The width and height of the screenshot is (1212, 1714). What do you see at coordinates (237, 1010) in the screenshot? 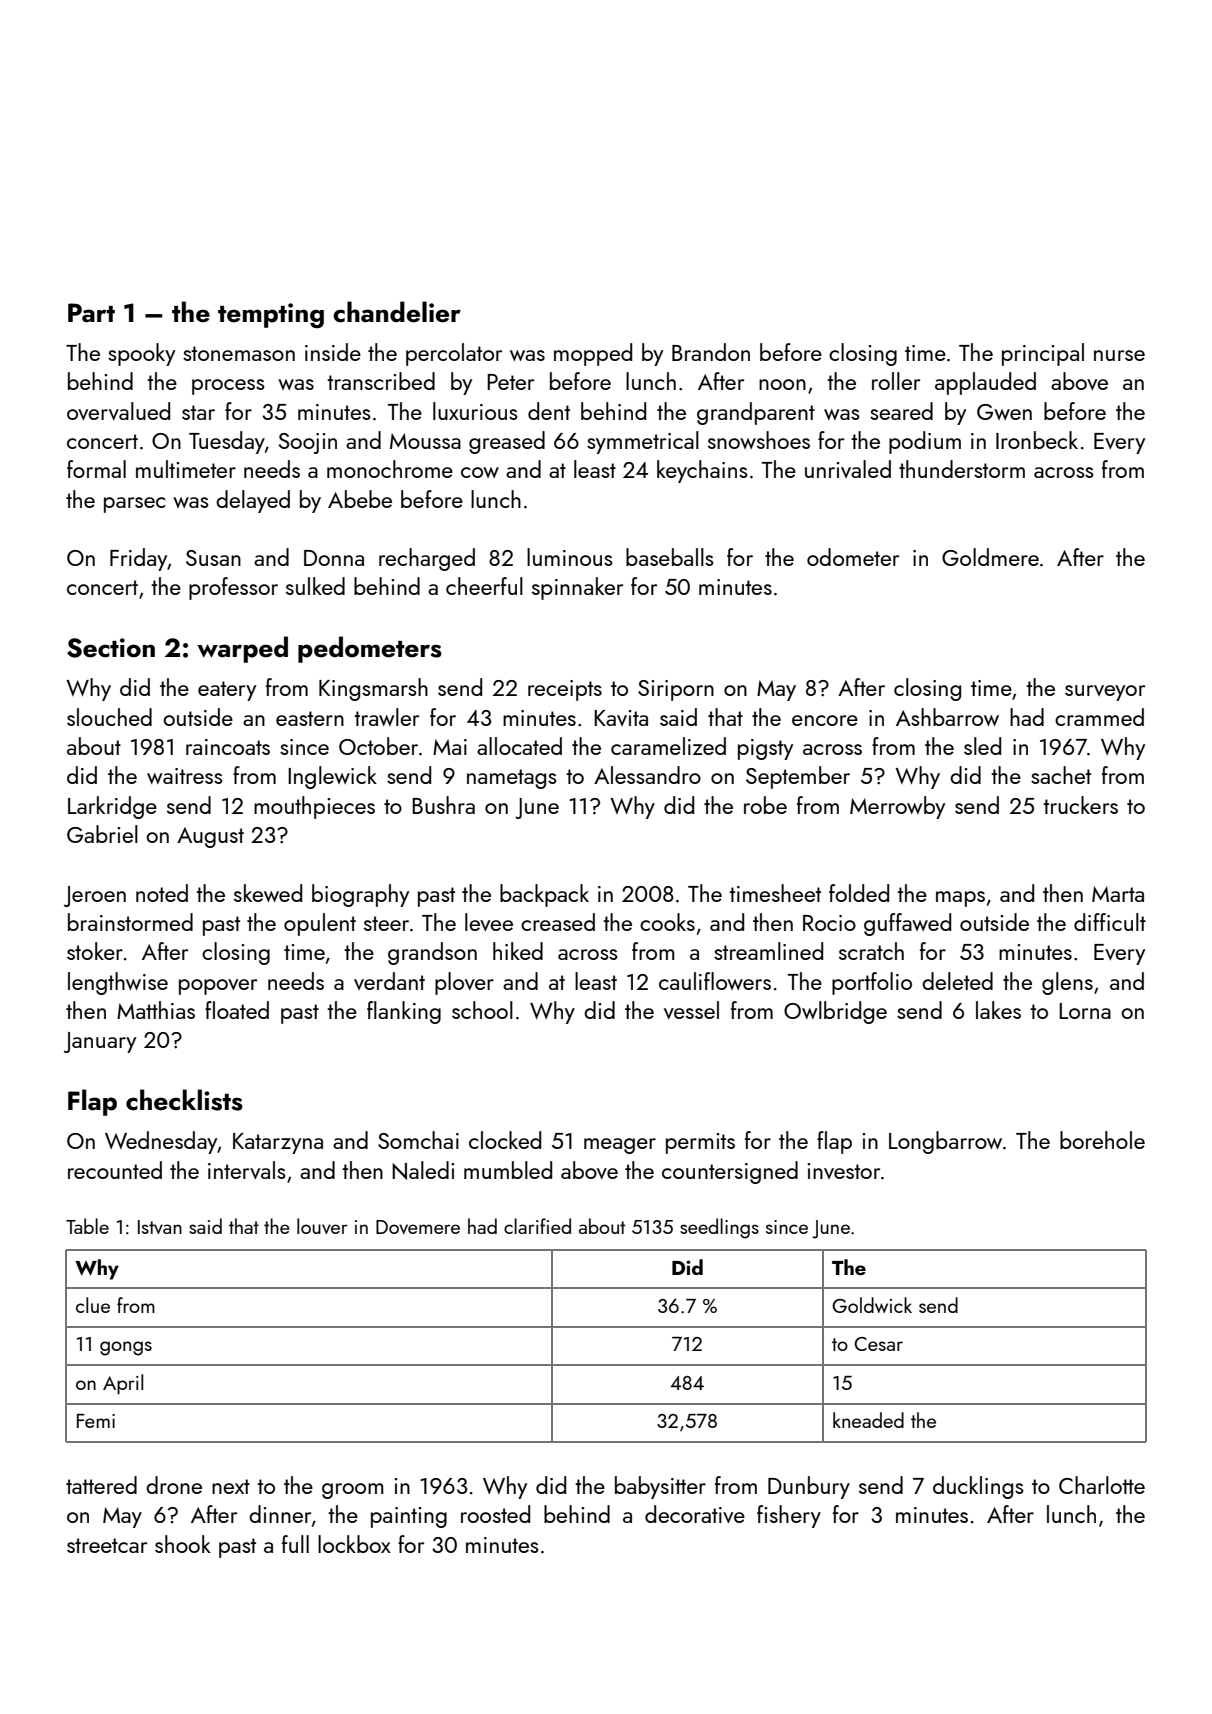
I see `floated` at bounding box center [237, 1010].
